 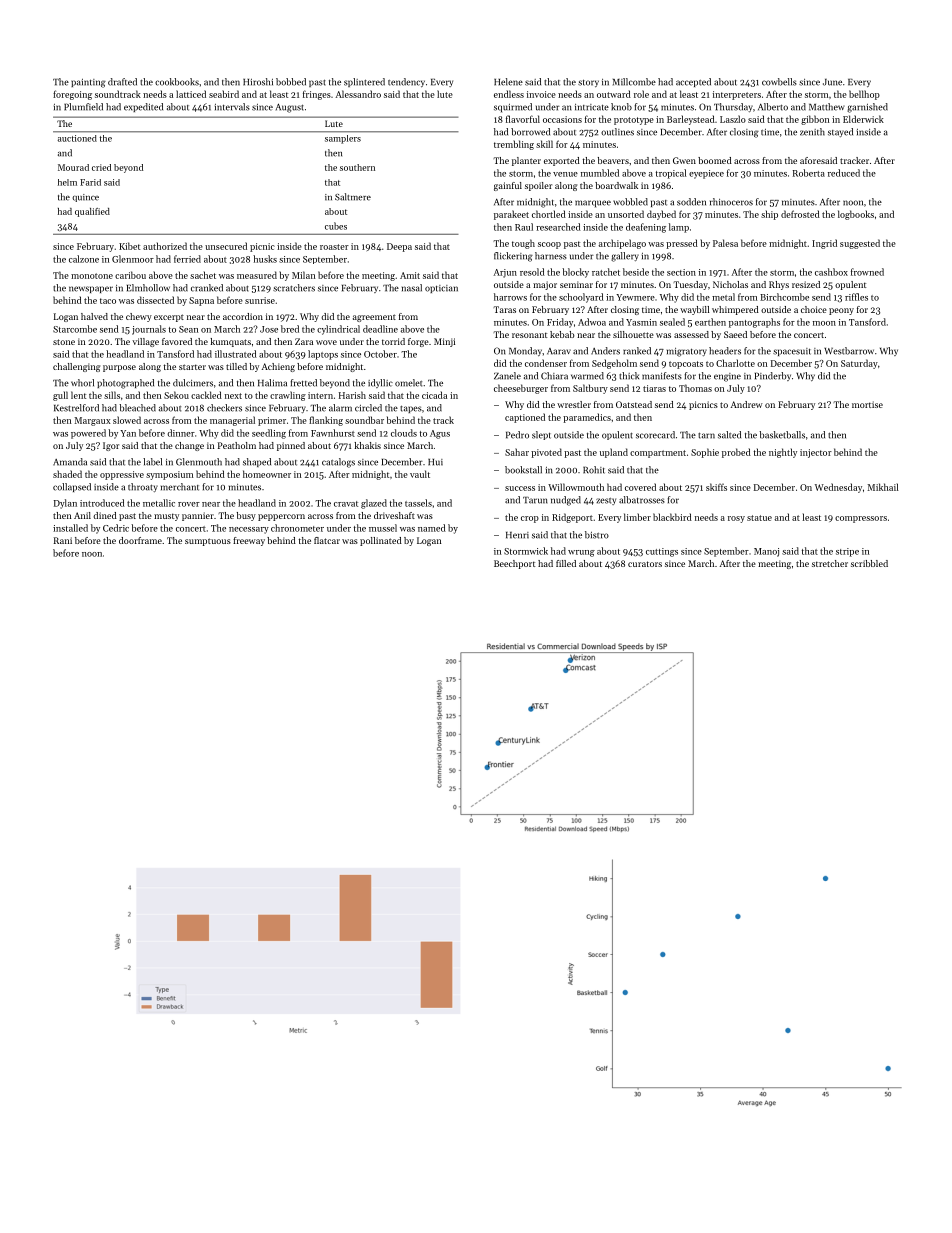 What do you see at coordinates (208, 542) in the image?
I see `sumptuous` at bounding box center [208, 542].
